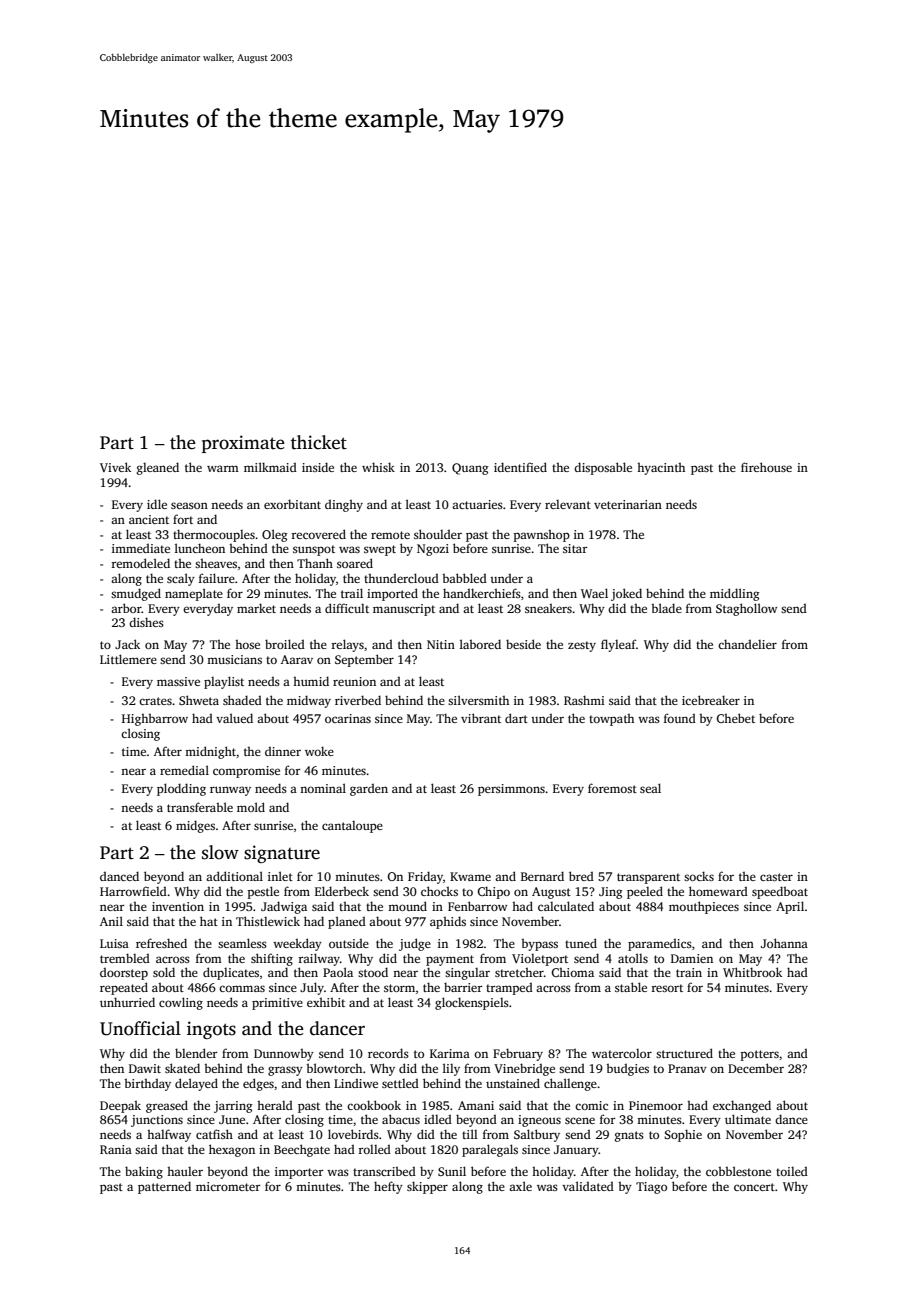 The width and height of the screenshot is (908, 1316). I want to click on Kwame, so click(470, 876).
